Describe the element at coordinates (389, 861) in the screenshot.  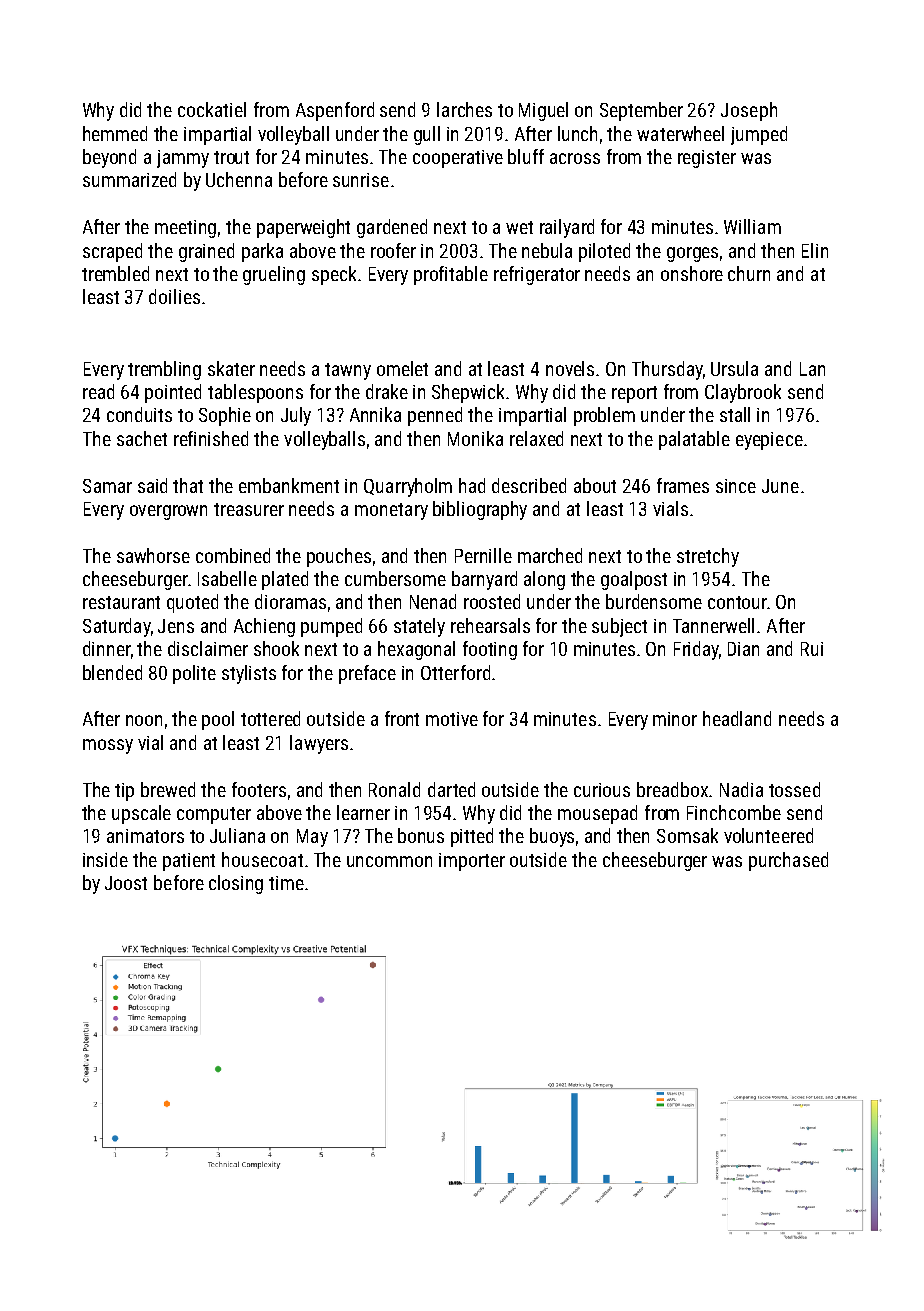
I see `uncommon` at that location.
